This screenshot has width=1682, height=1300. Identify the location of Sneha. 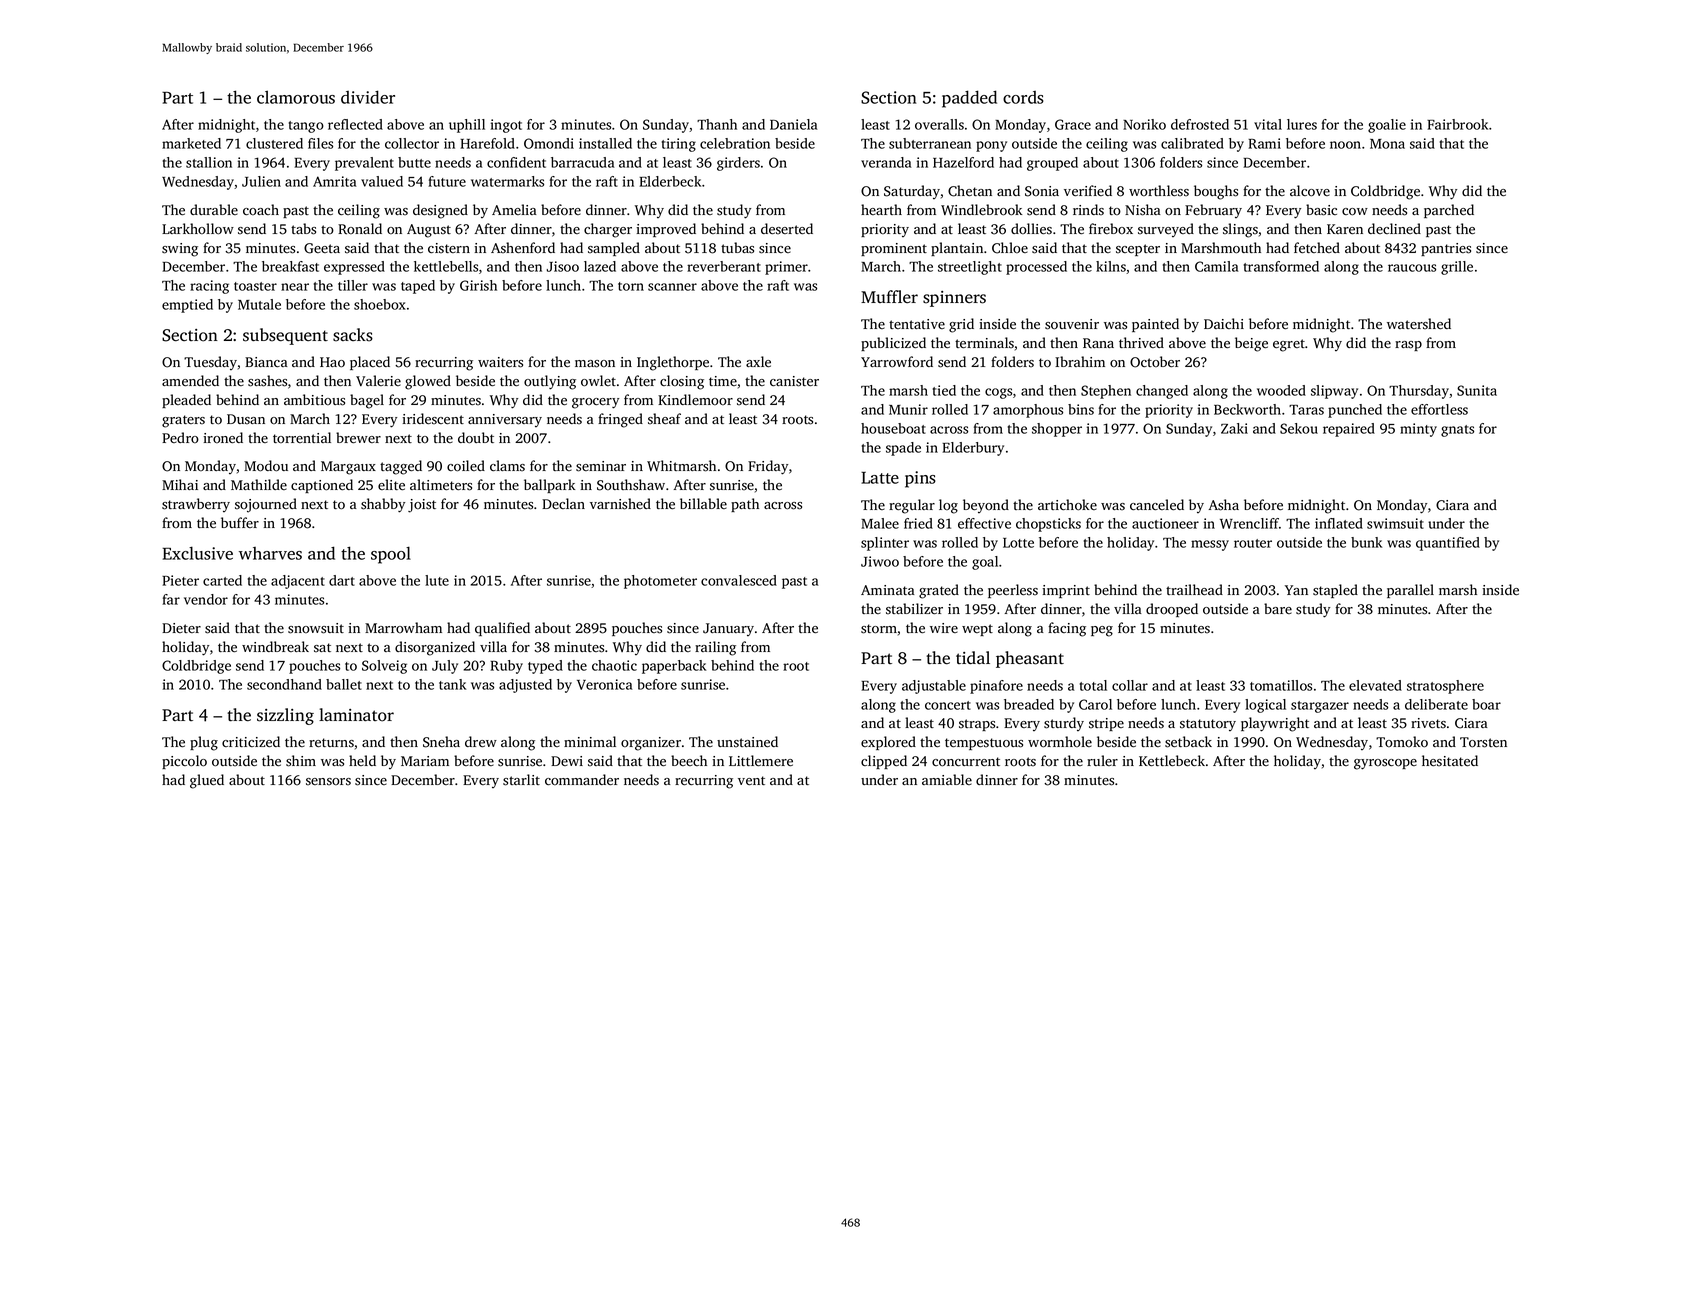
(441, 742).
